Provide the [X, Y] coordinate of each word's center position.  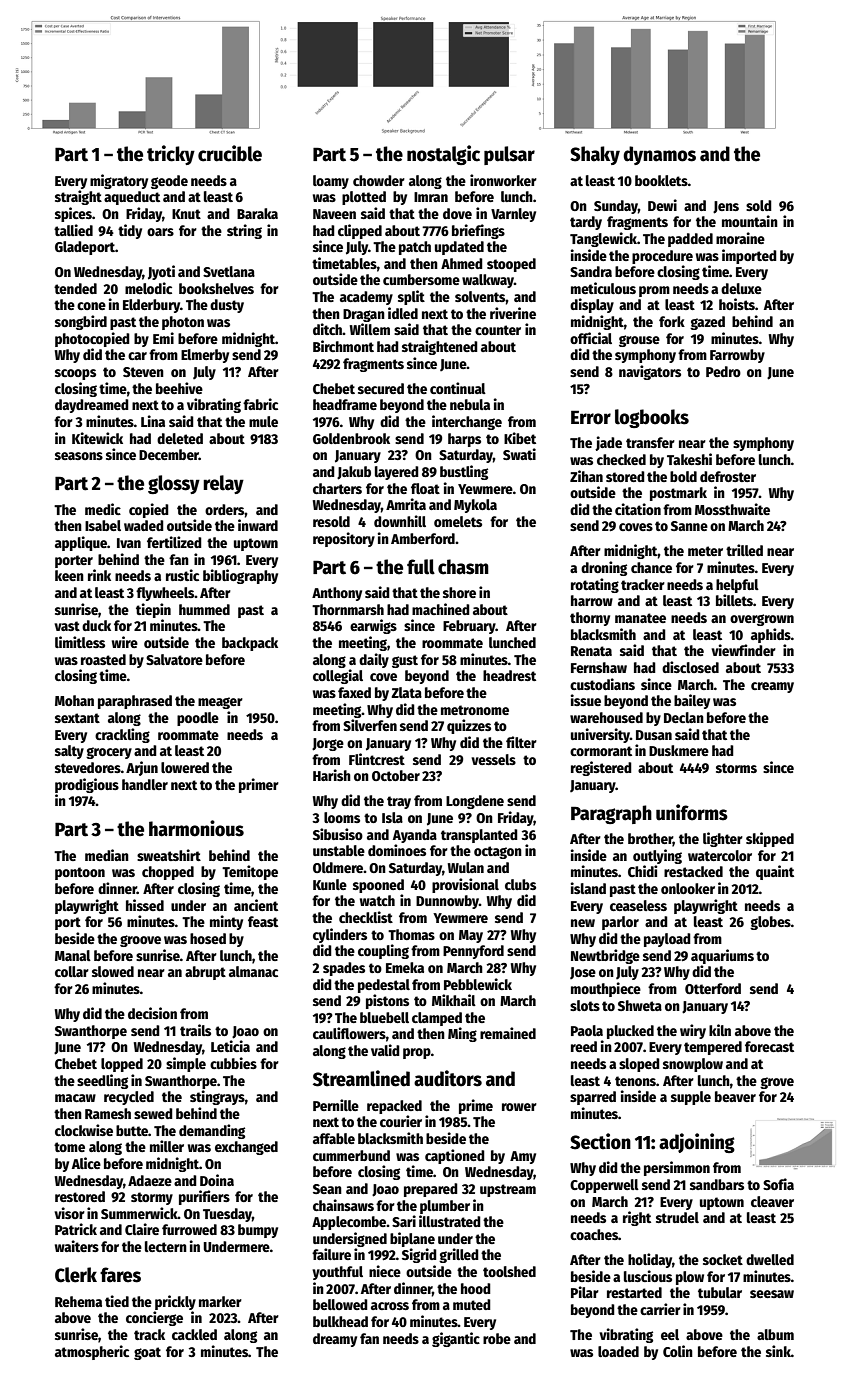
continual [458, 388]
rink [99, 575]
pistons [387, 1001]
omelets [458, 521]
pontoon [80, 873]
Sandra [591, 271]
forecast [769, 1046]
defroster [728, 476]
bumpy [258, 1231]
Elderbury [151, 306]
